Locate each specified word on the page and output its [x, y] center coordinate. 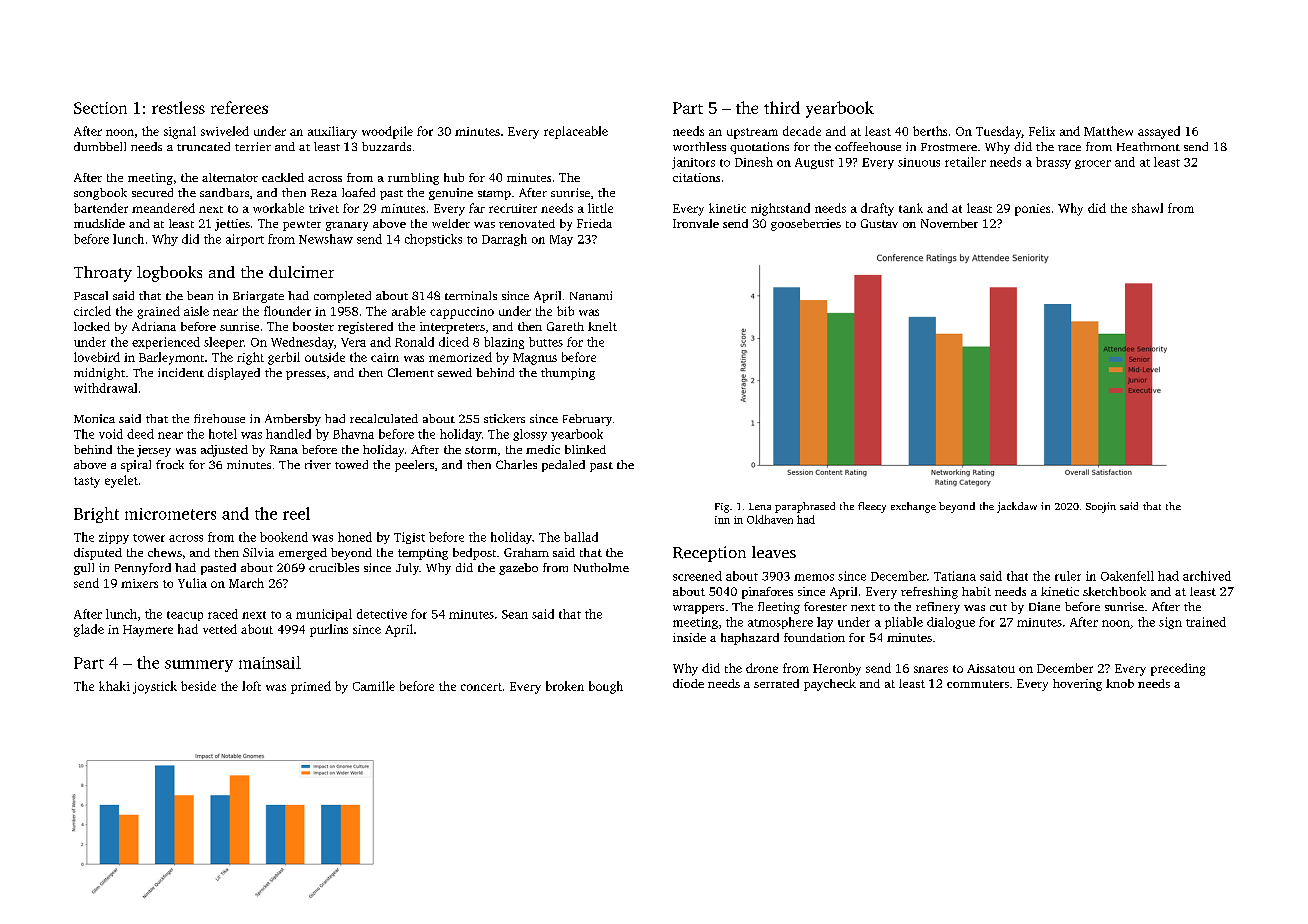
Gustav [879, 223]
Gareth [565, 326]
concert [481, 687]
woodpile [387, 132]
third [782, 107]
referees [239, 107]
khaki [114, 686]
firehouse [219, 418]
